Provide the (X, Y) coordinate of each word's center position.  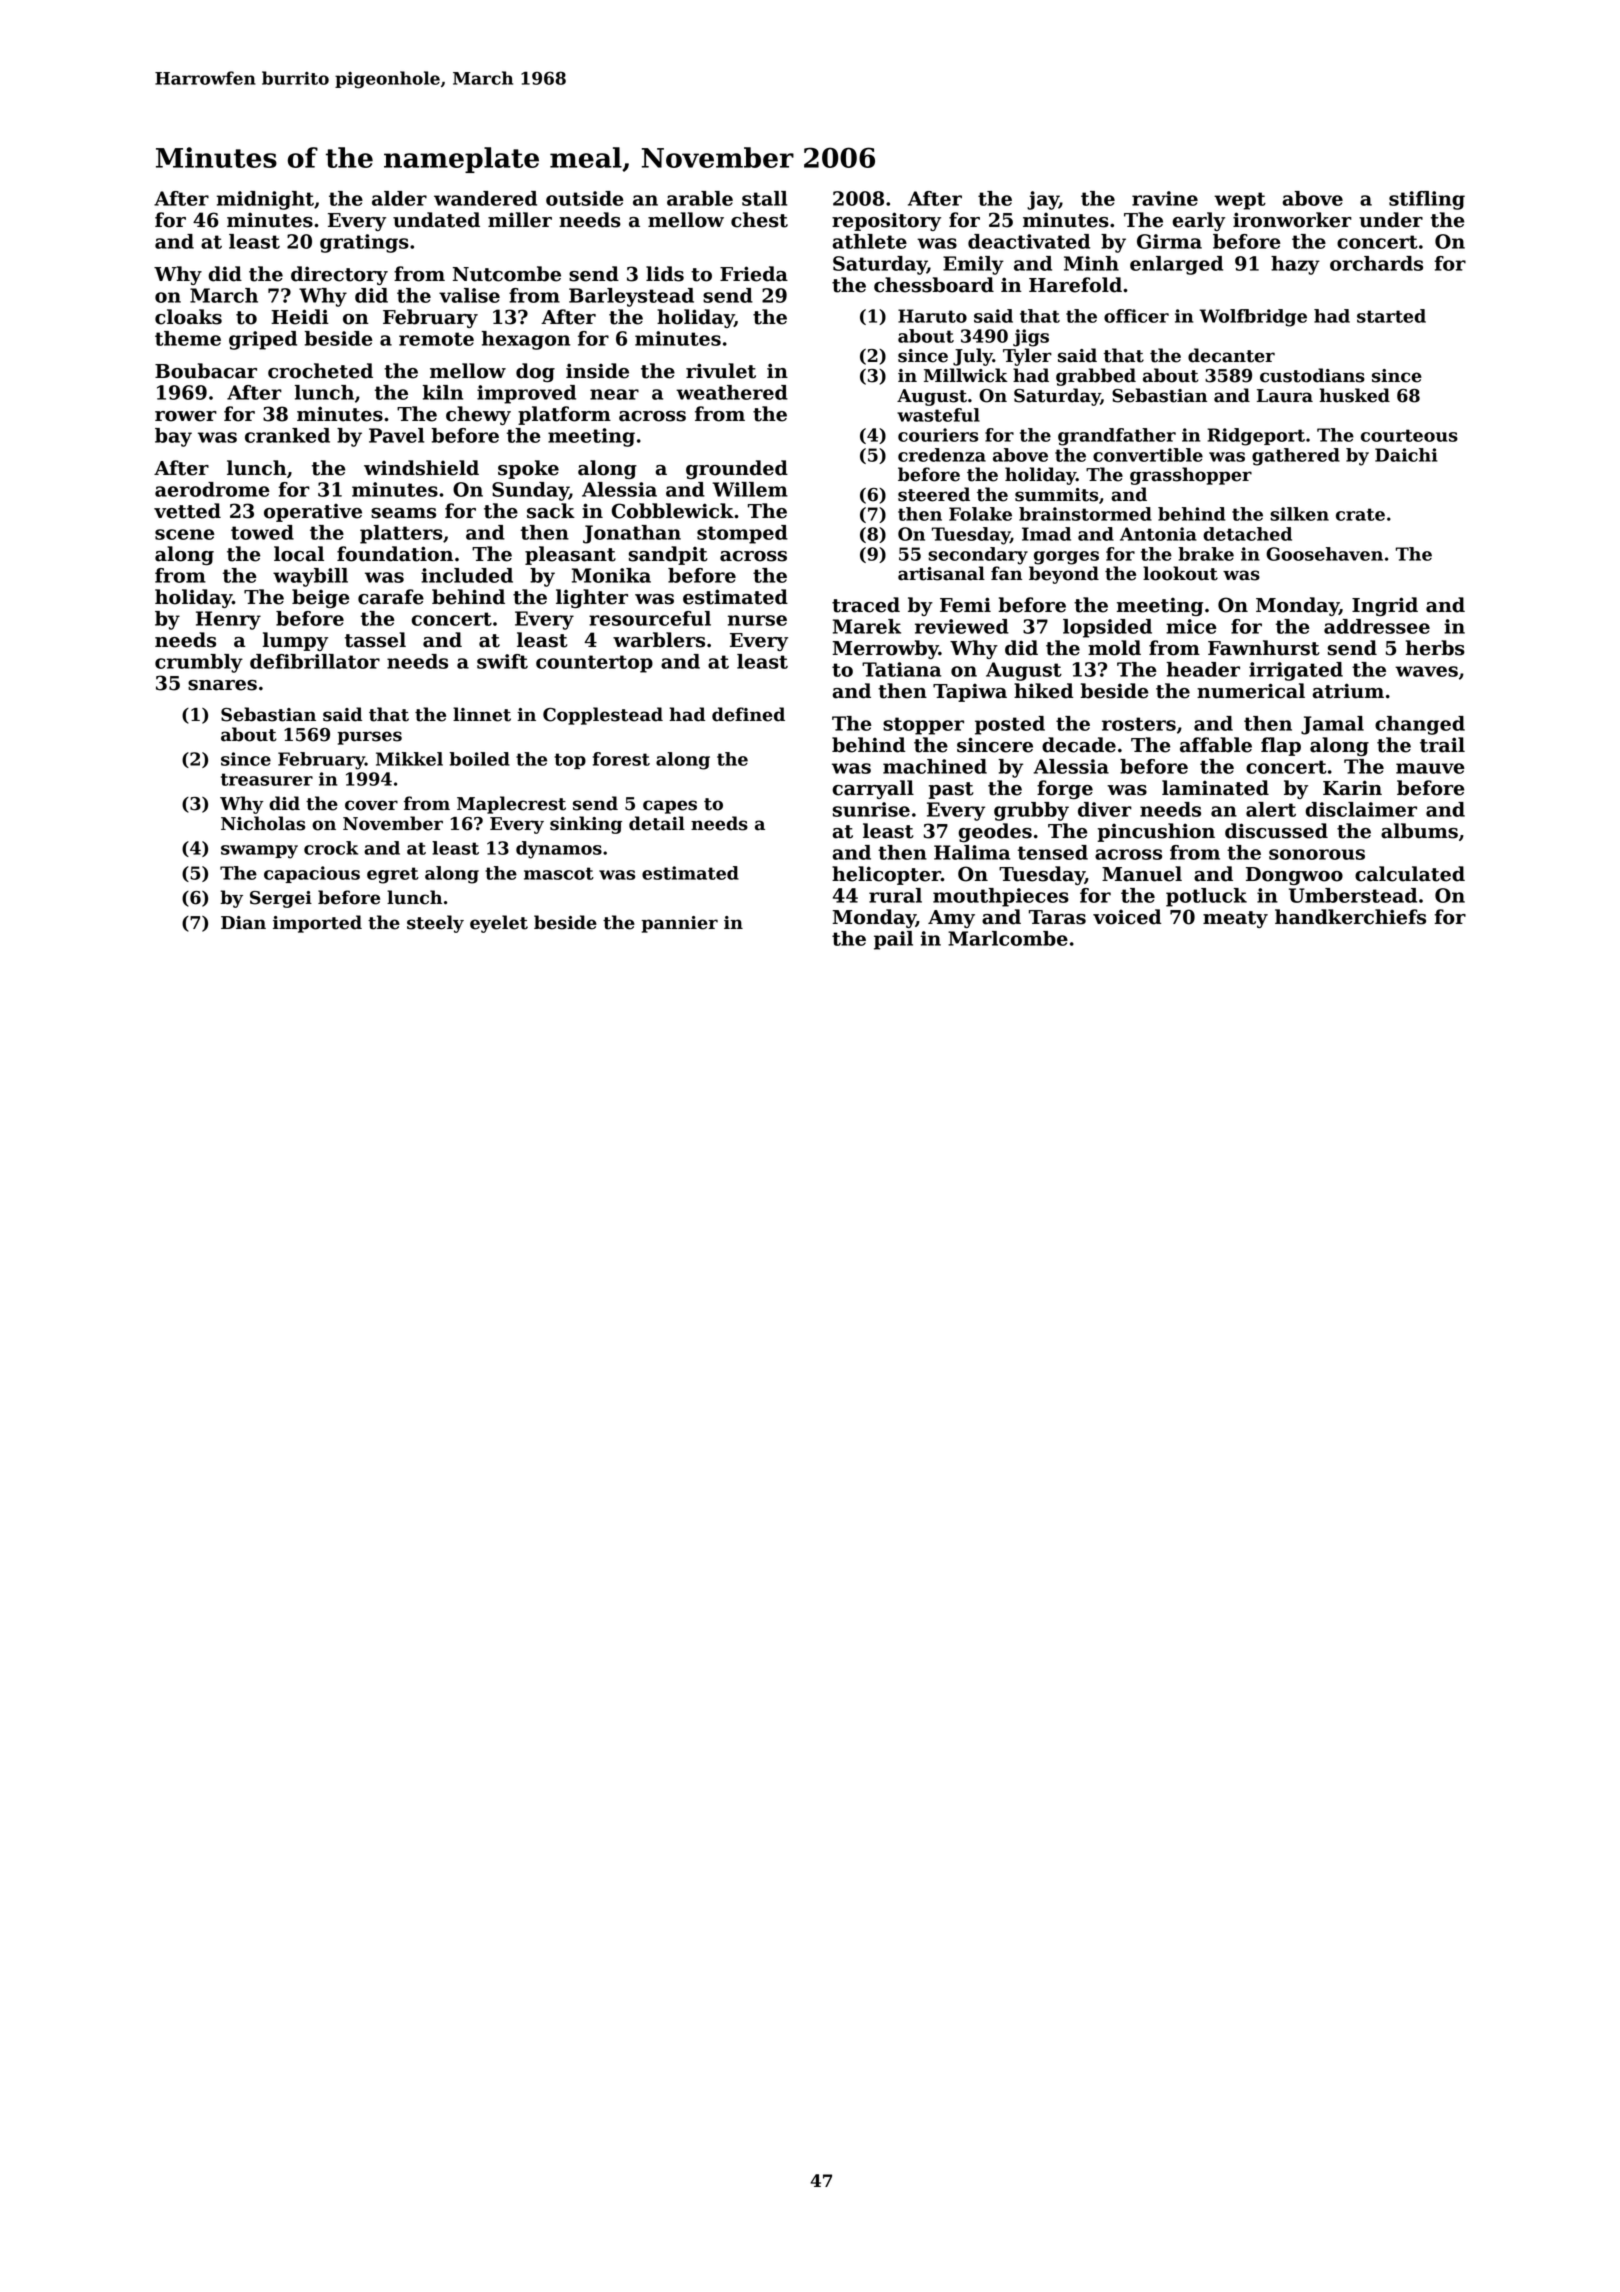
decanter (1231, 355)
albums (1419, 831)
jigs (1031, 338)
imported (317, 924)
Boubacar (206, 371)
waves (1426, 671)
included (467, 575)
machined (935, 766)
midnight (265, 200)
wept (1240, 201)
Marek (867, 626)
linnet (482, 714)
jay (1043, 200)
